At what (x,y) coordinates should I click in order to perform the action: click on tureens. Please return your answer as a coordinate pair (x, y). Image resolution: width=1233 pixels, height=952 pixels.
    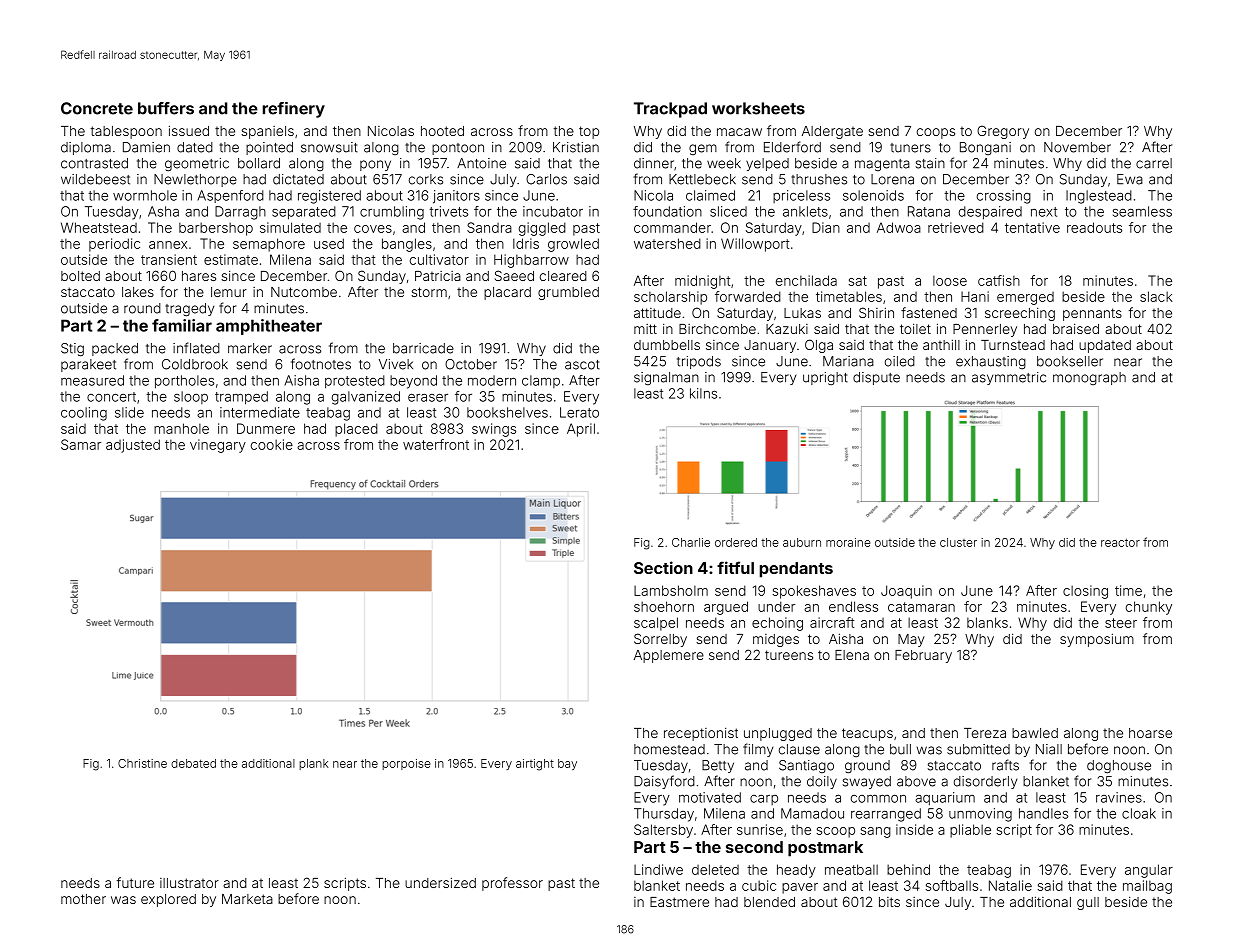
    Looking at the image, I should click on (789, 655).
